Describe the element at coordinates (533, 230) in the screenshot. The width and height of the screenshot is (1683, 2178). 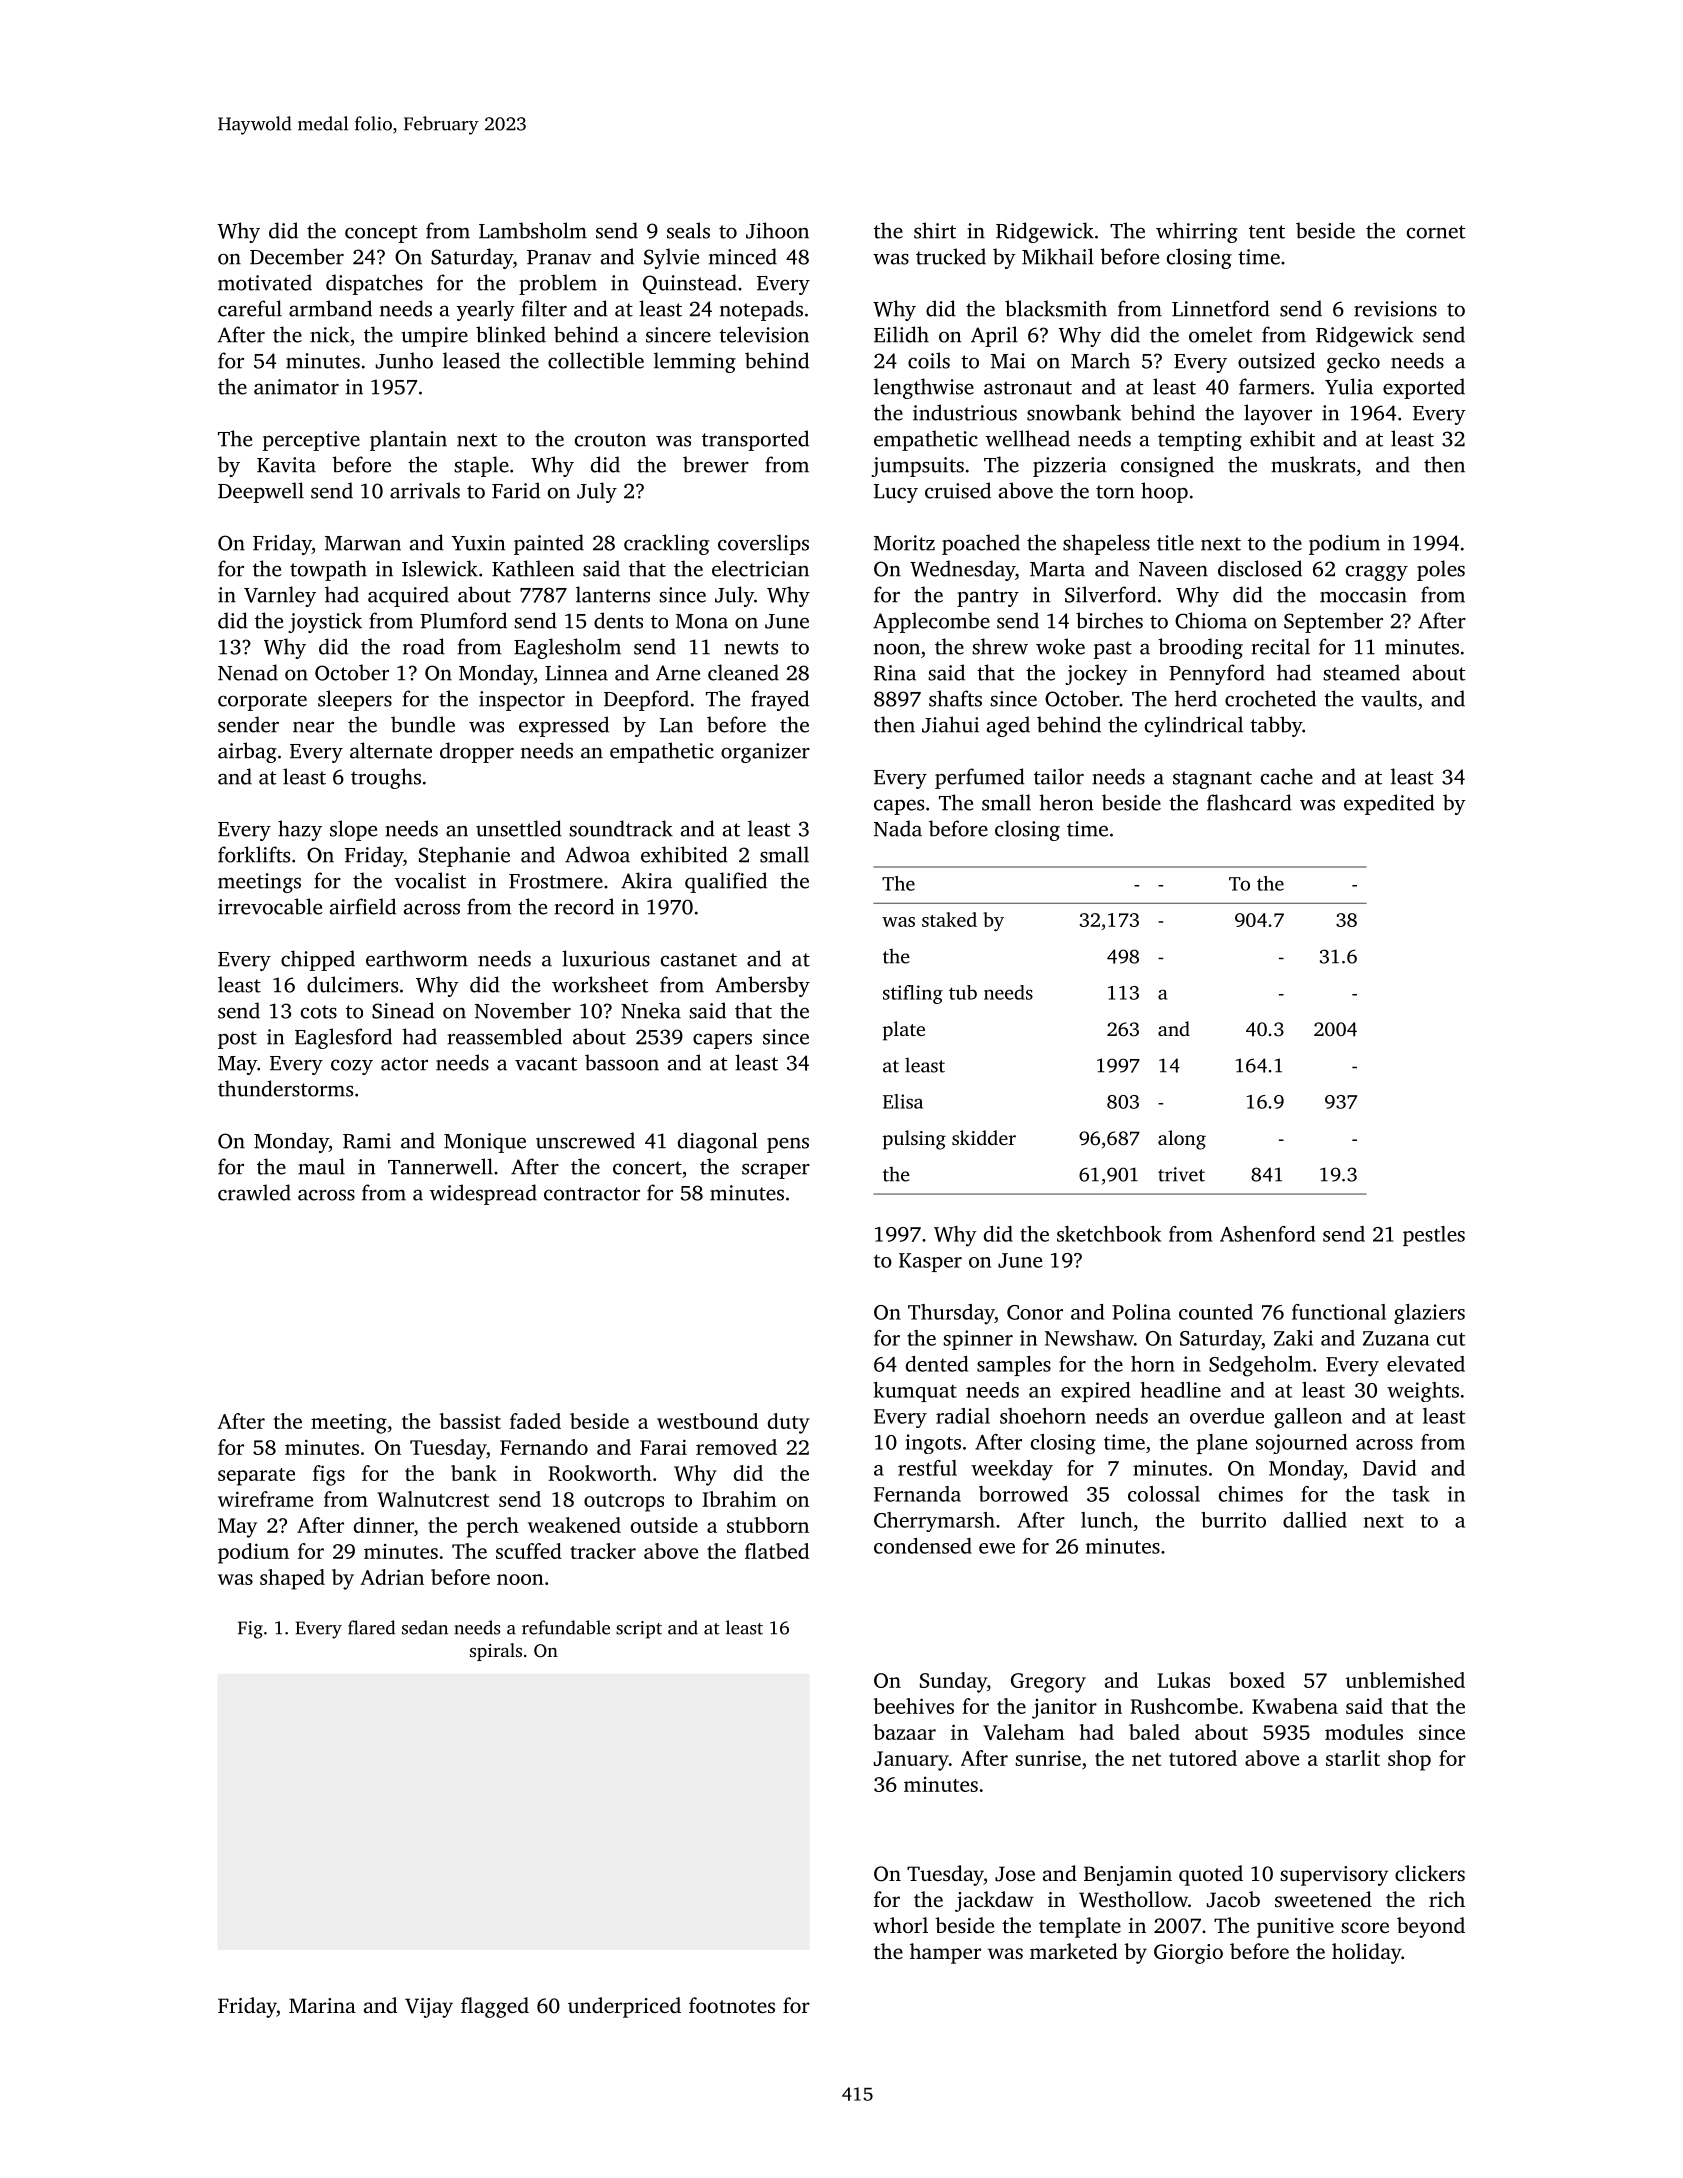
I see `Lambsholm` at that location.
